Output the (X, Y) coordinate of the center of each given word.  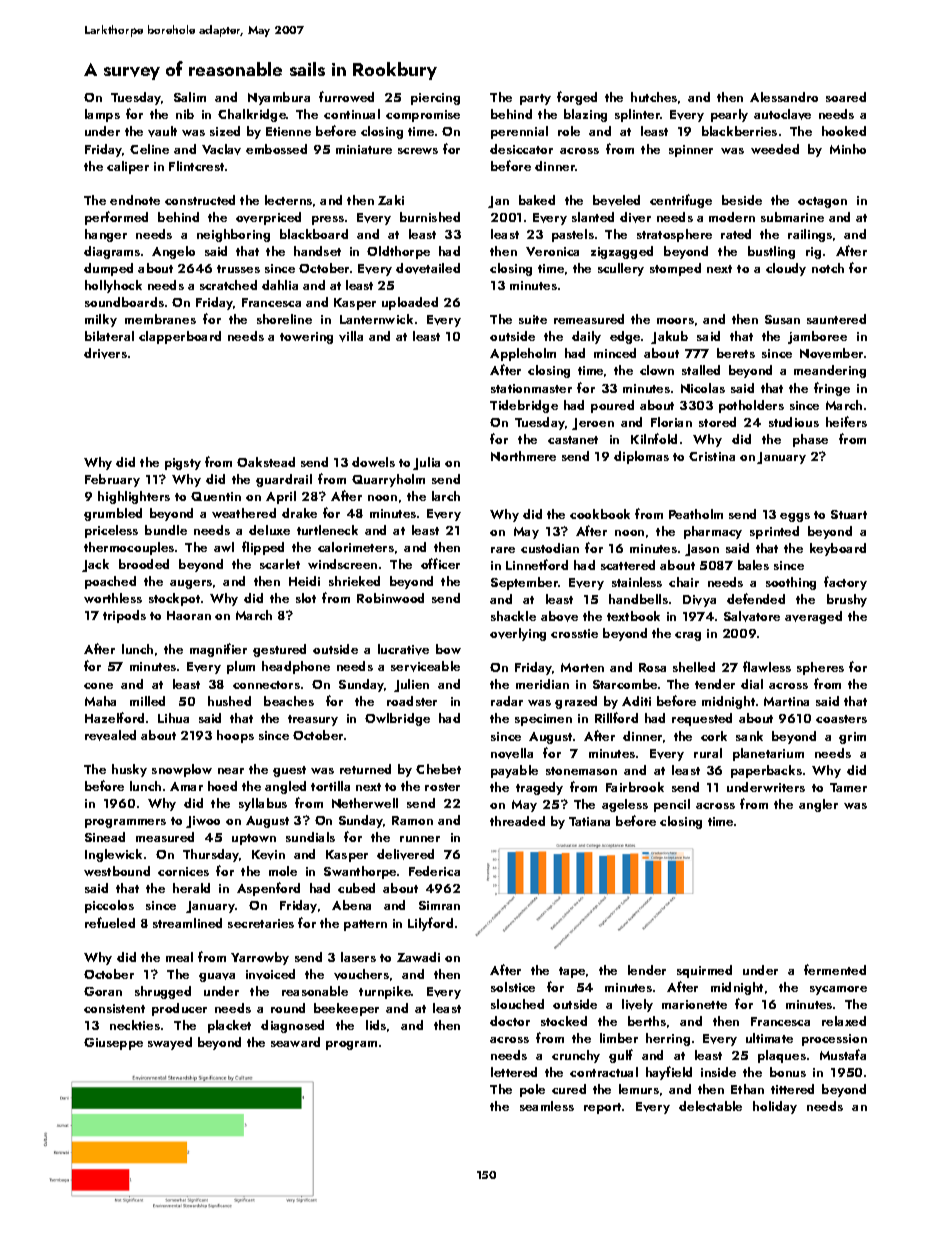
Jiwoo (203, 822)
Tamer (848, 787)
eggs (795, 517)
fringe (832, 389)
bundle (166, 530)
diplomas (641, 457)
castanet (573, 440)
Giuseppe (113, 1044)
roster (442, 787)
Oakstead (266, 462)
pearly (729, 115)
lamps (102, 115)
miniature (364, 149)
